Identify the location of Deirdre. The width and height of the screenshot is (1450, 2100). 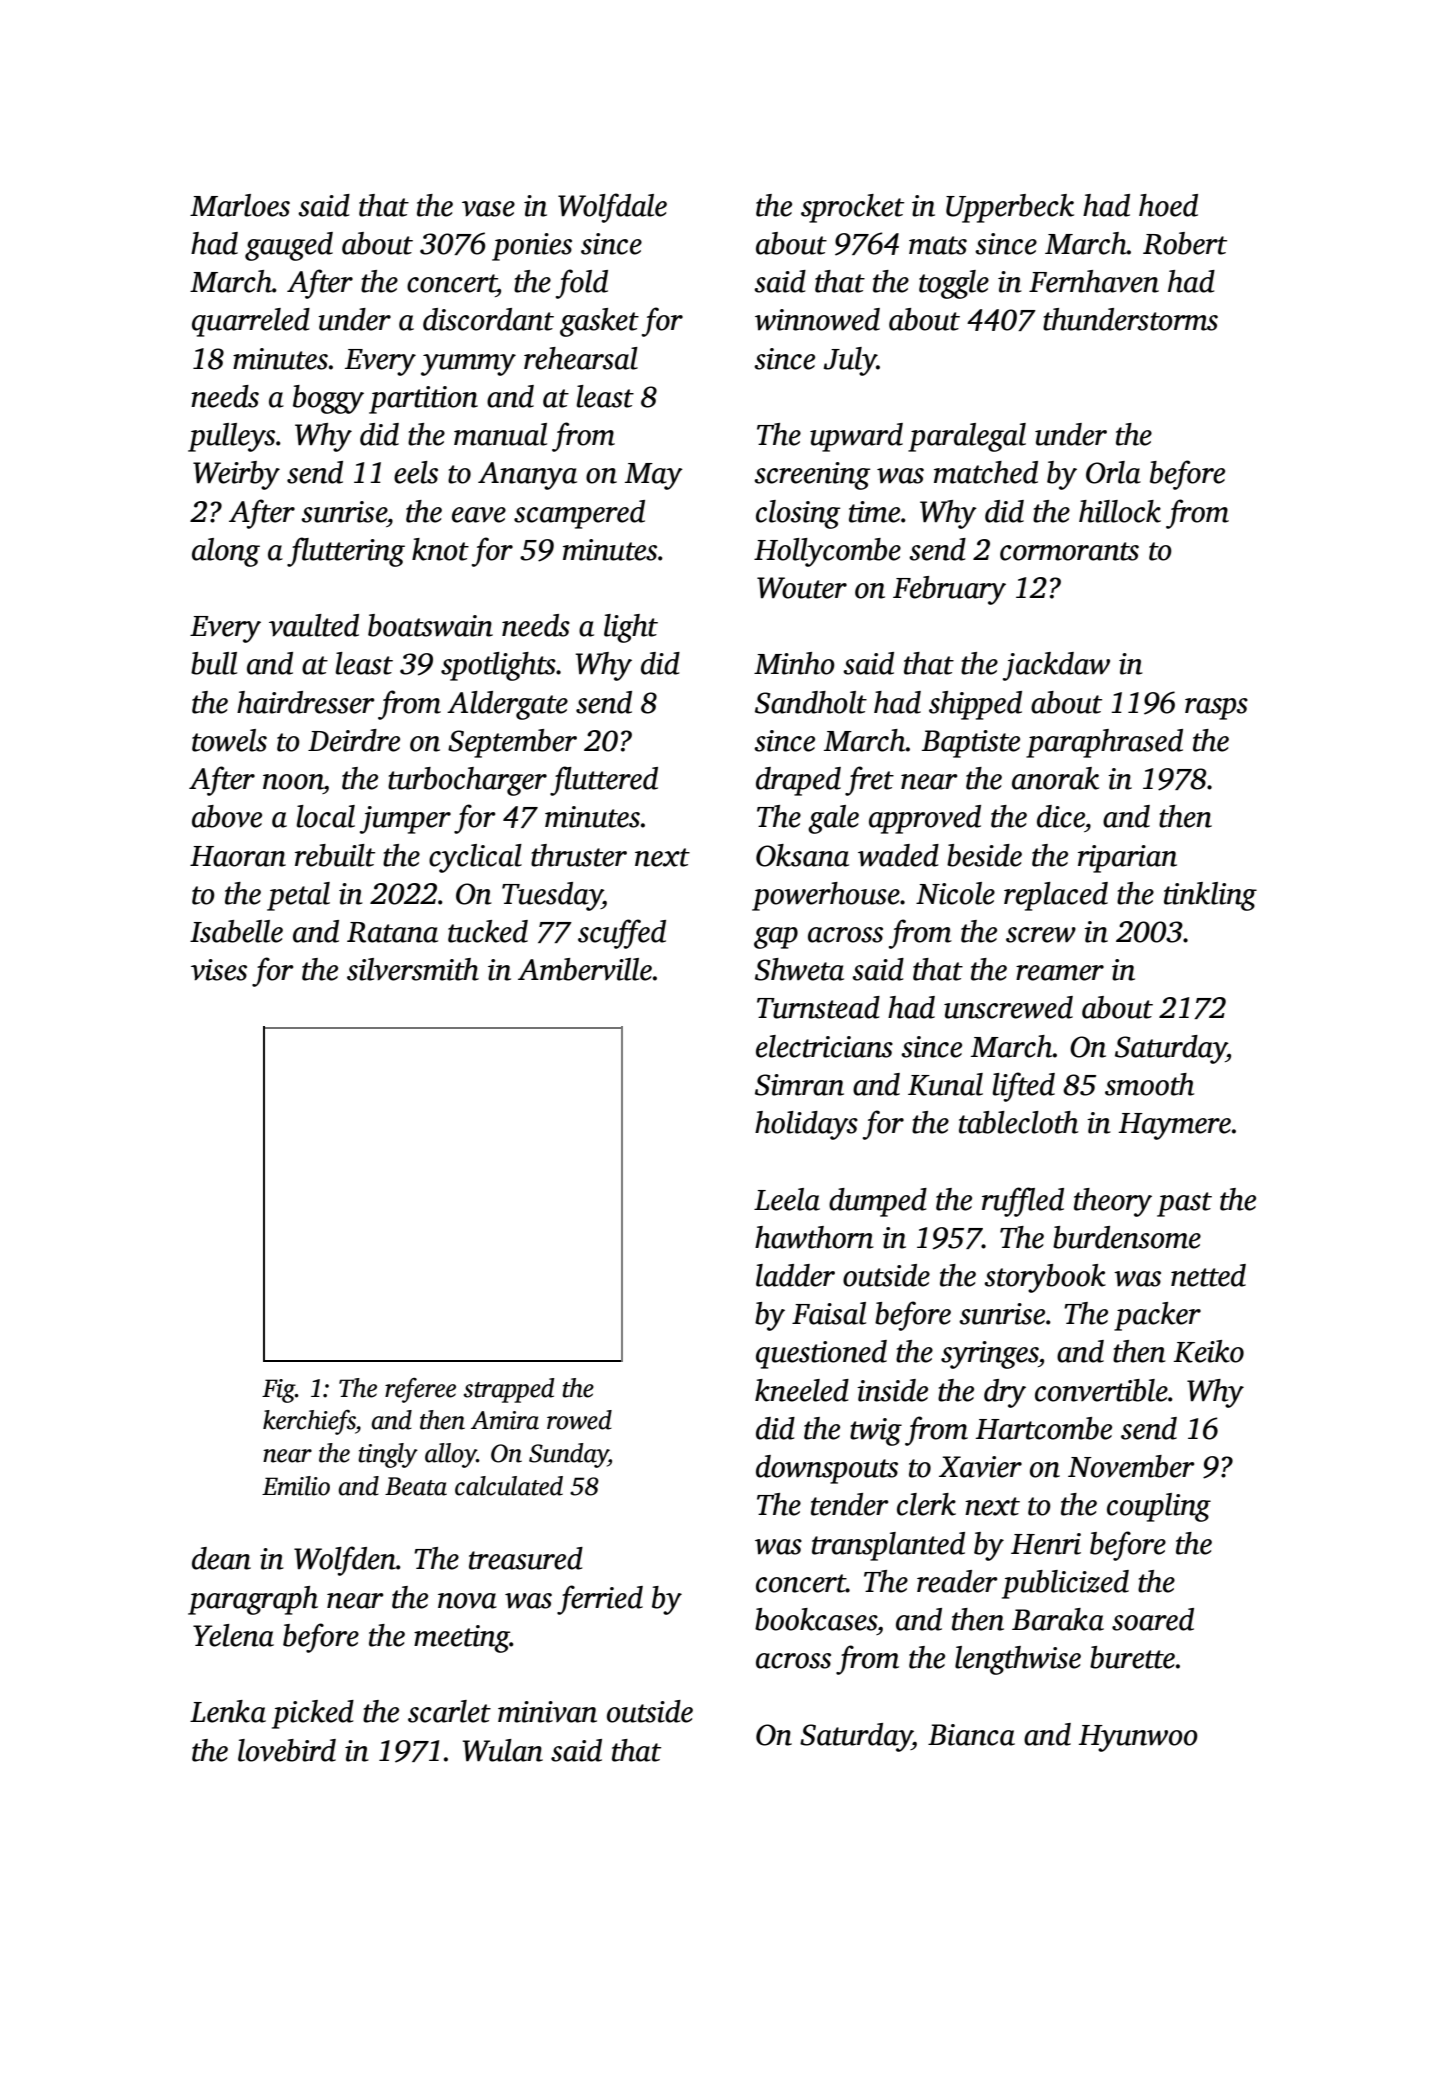
(354, 740).
